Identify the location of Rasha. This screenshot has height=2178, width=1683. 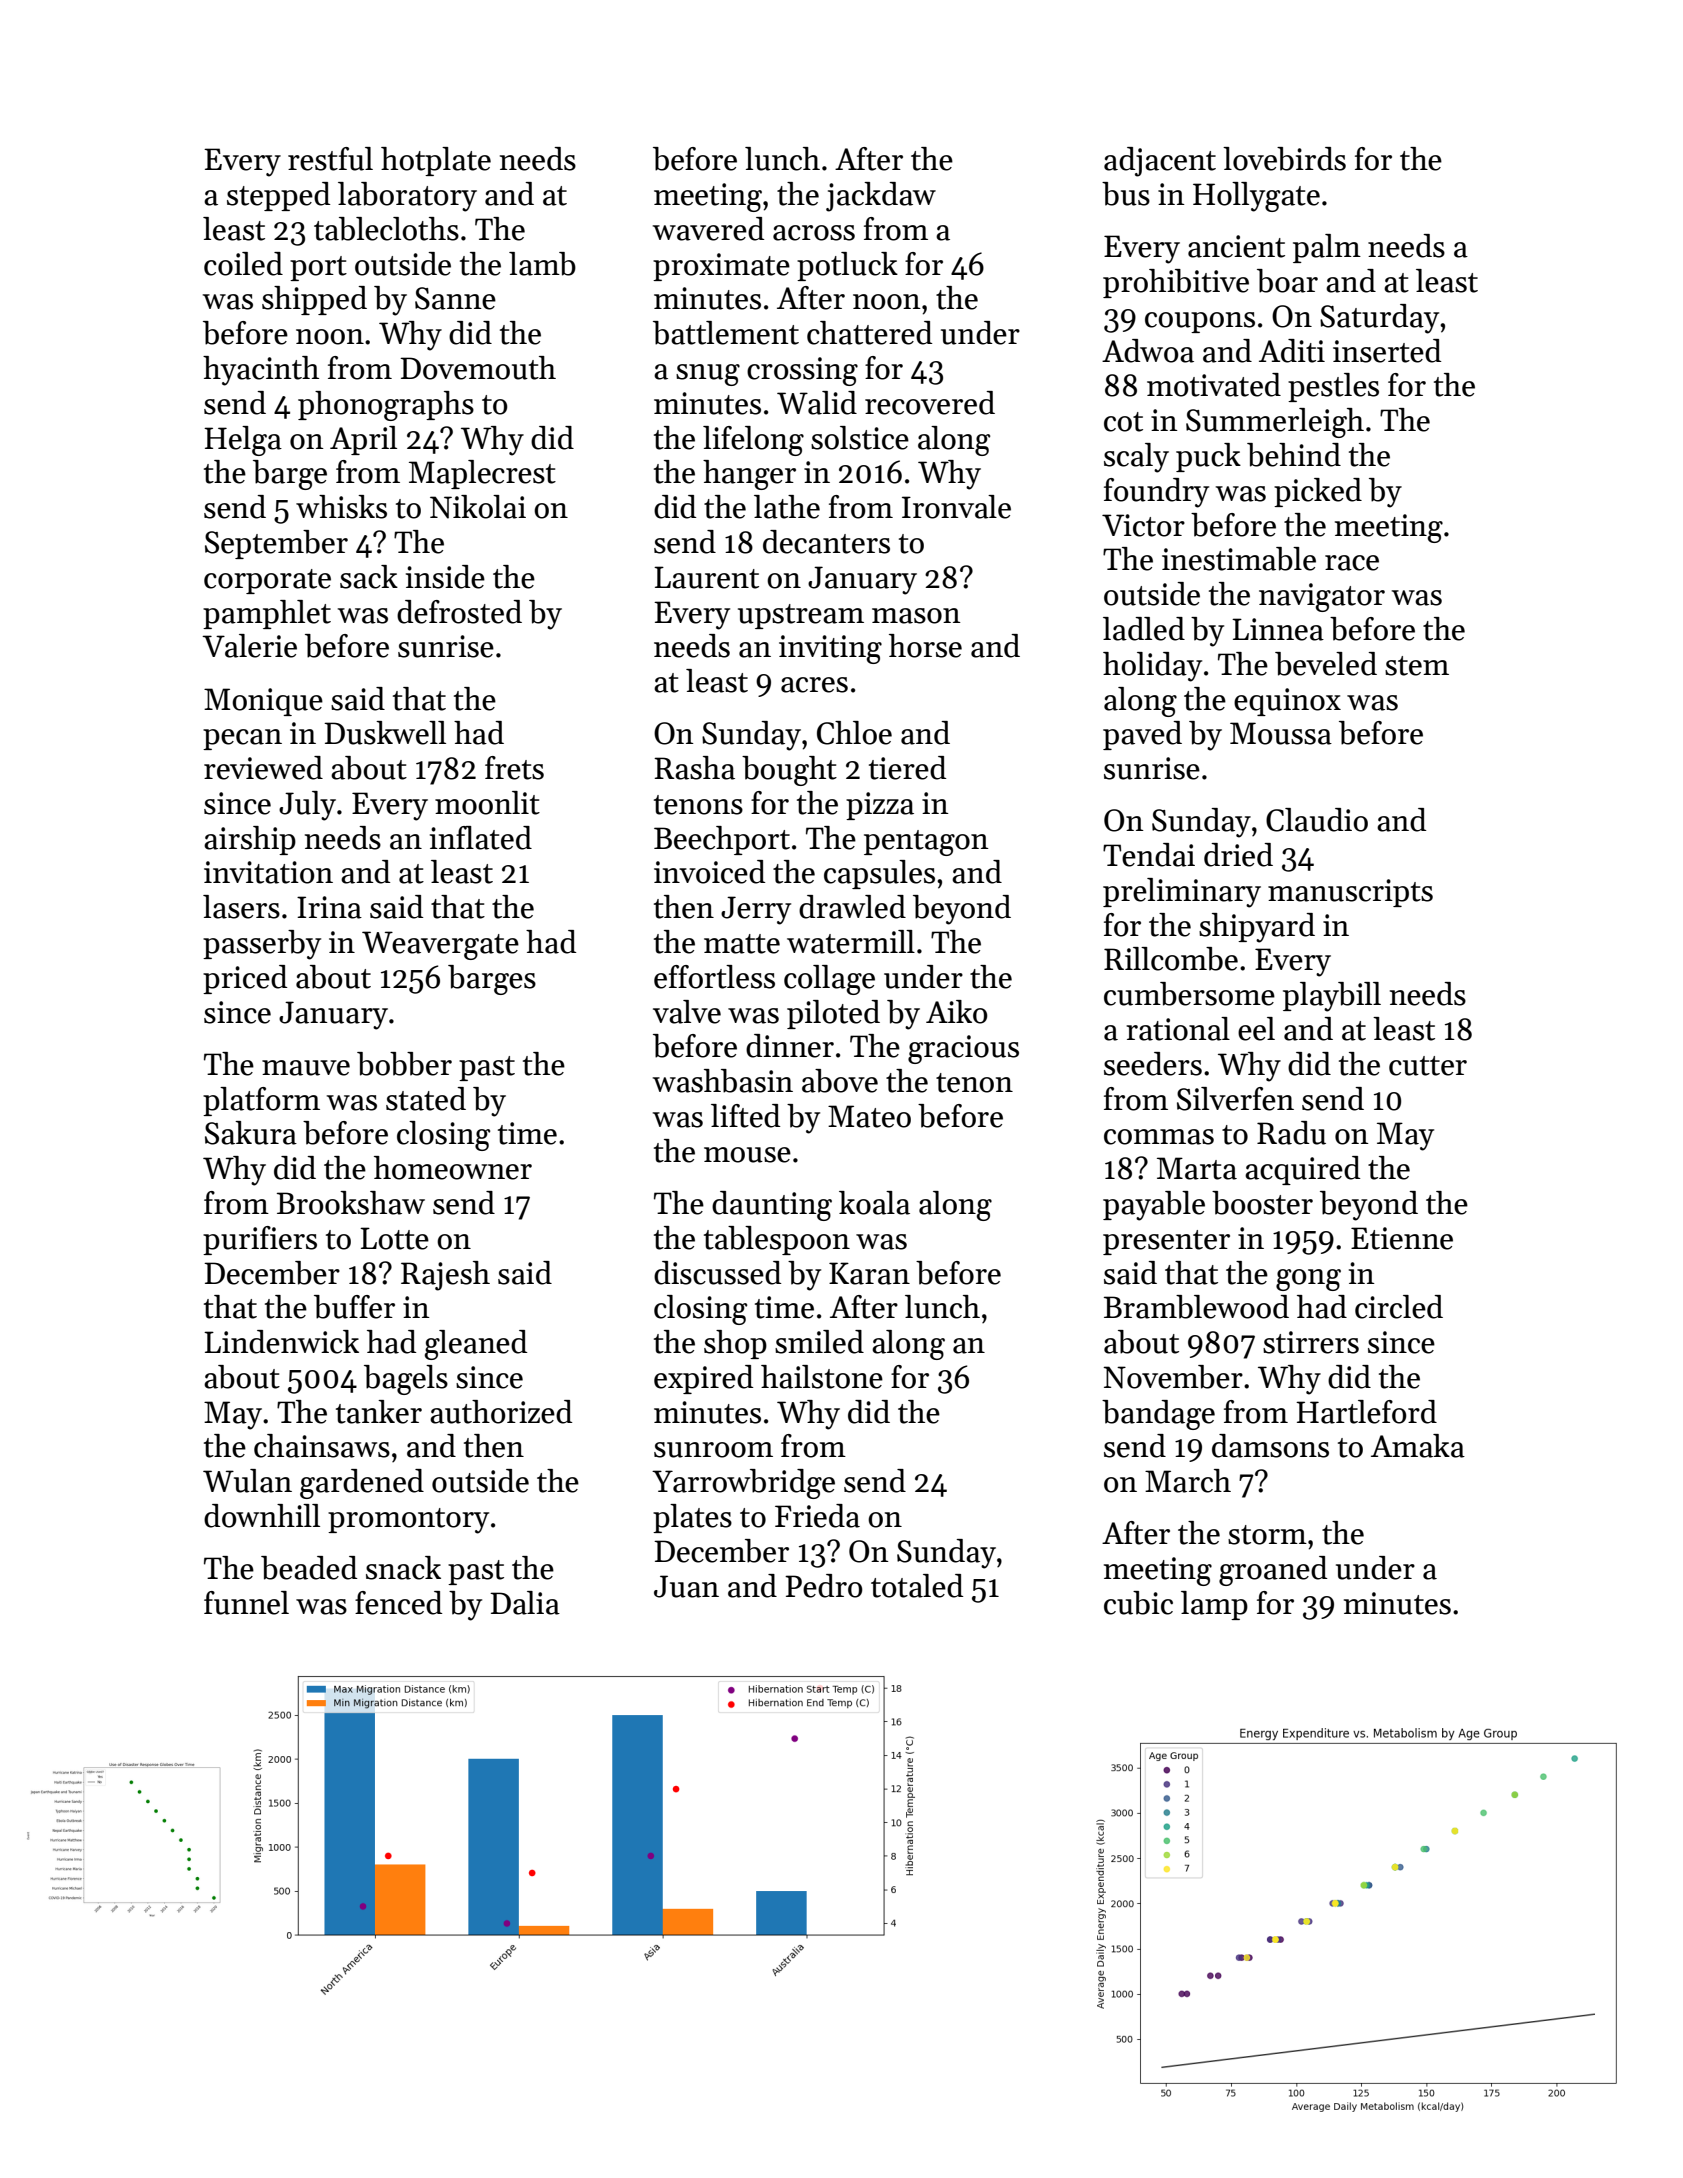
(694, 768).
